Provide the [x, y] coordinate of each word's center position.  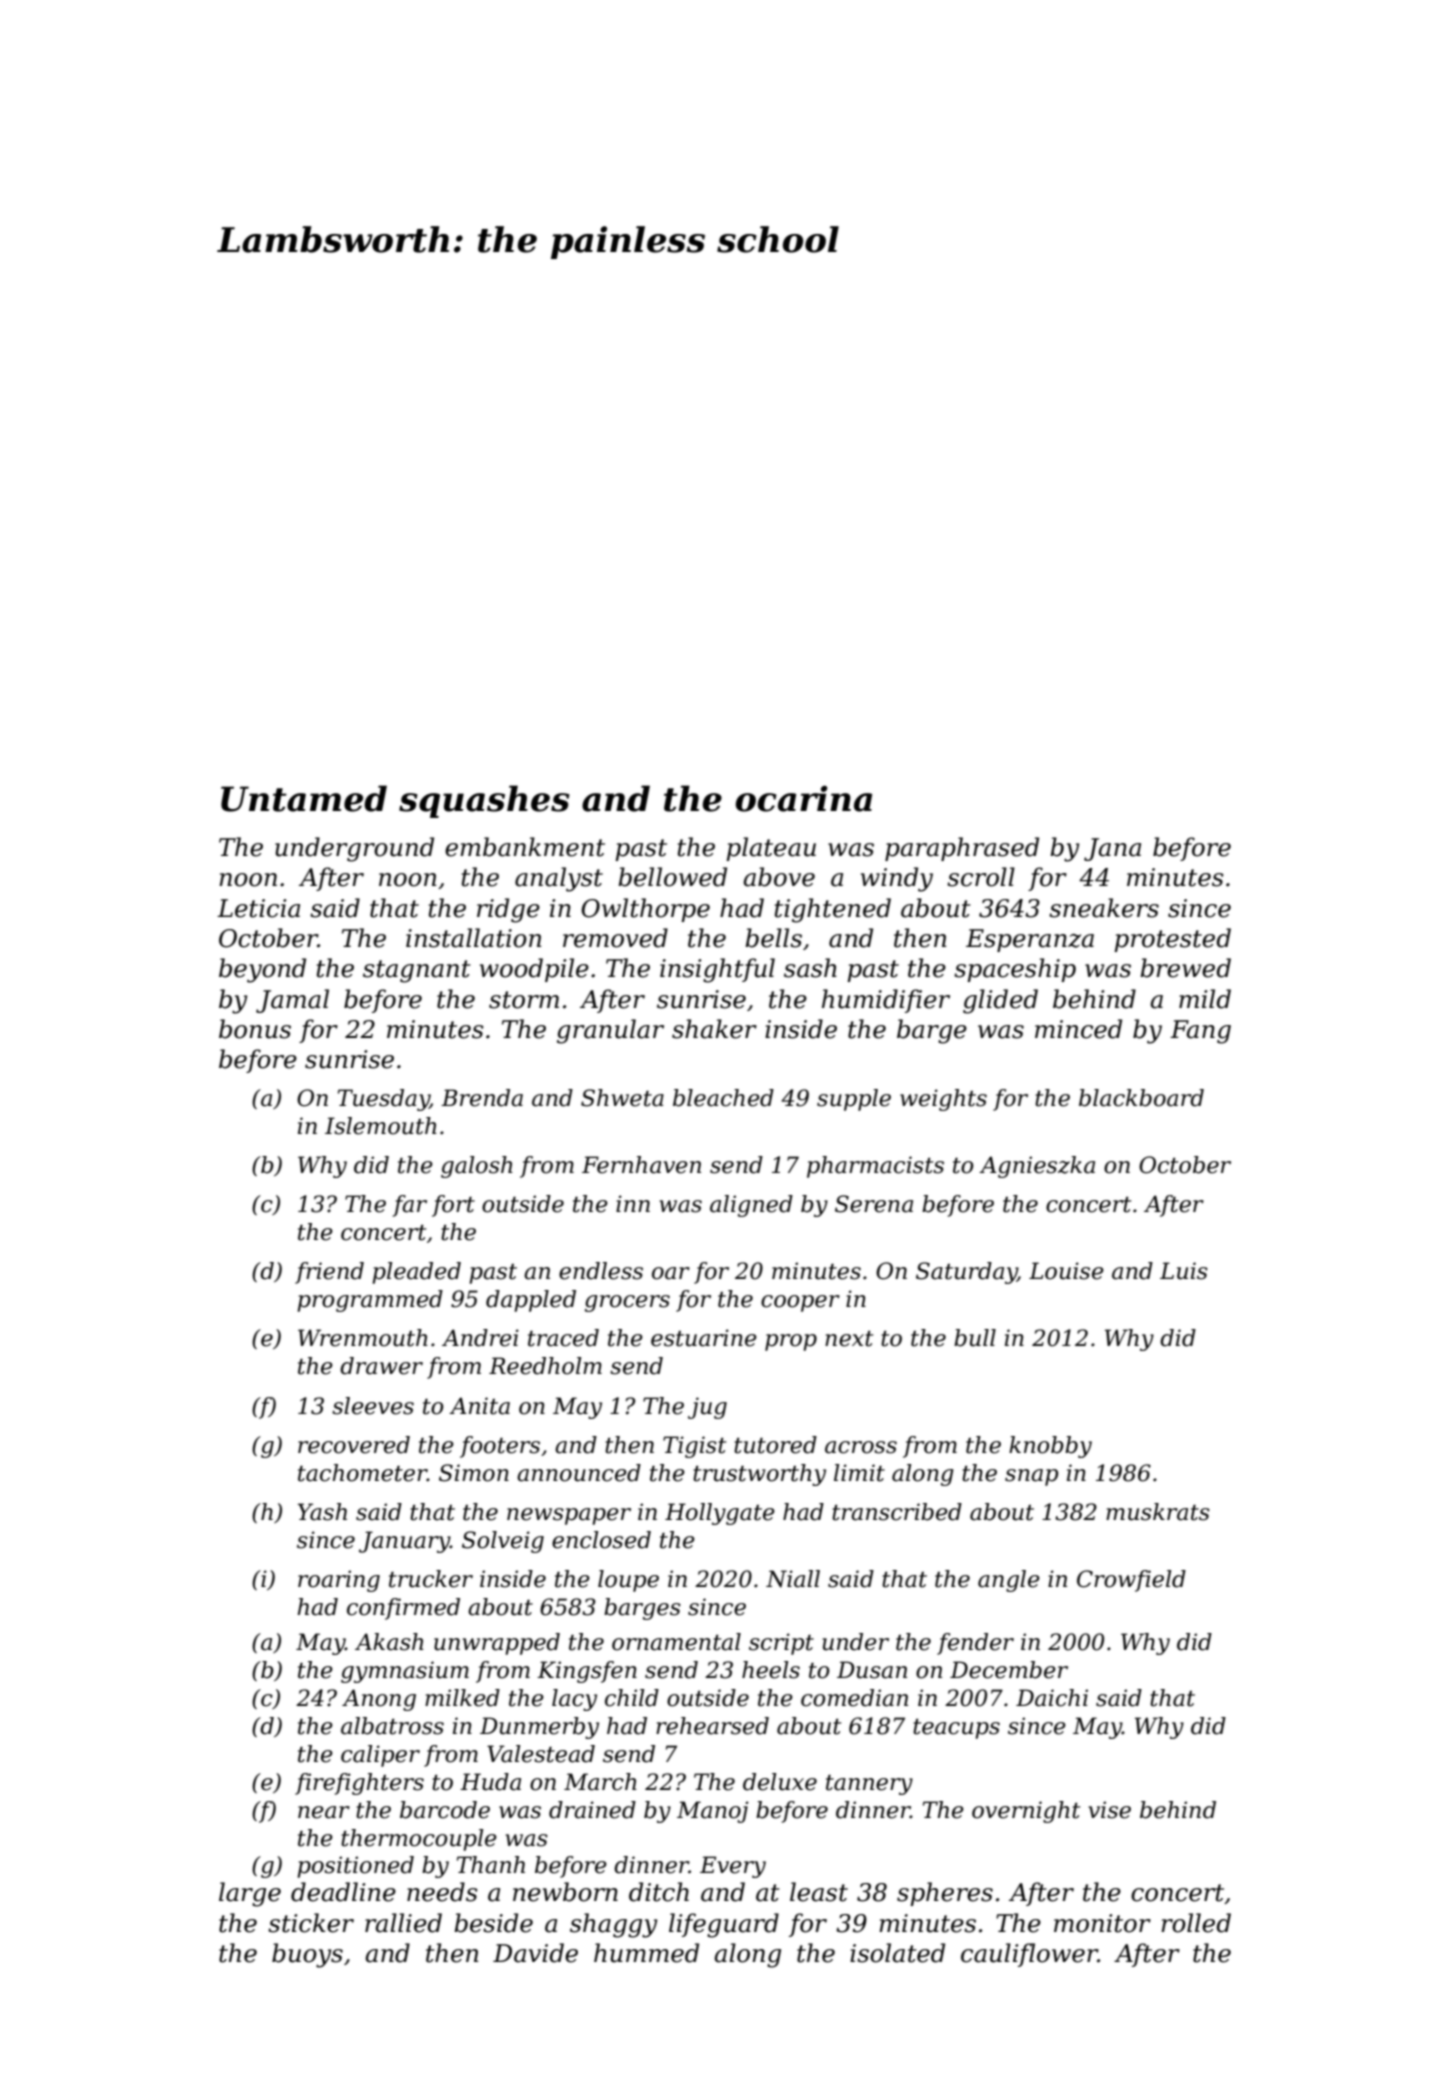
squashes [484, 801]
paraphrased [962, 849]
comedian [854, 1698]
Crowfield [1131, 1581]
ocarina [803, 798]
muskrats [1158, 1512]
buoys [307, 1955]
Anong [379, 1700]
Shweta [622, 1098]
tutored [775, 1445]
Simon [474, 1473]
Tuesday [384, 1100]
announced [579, 1473]
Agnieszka [1037, 1167]
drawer [381, 1366]
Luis [1184, 1271]
